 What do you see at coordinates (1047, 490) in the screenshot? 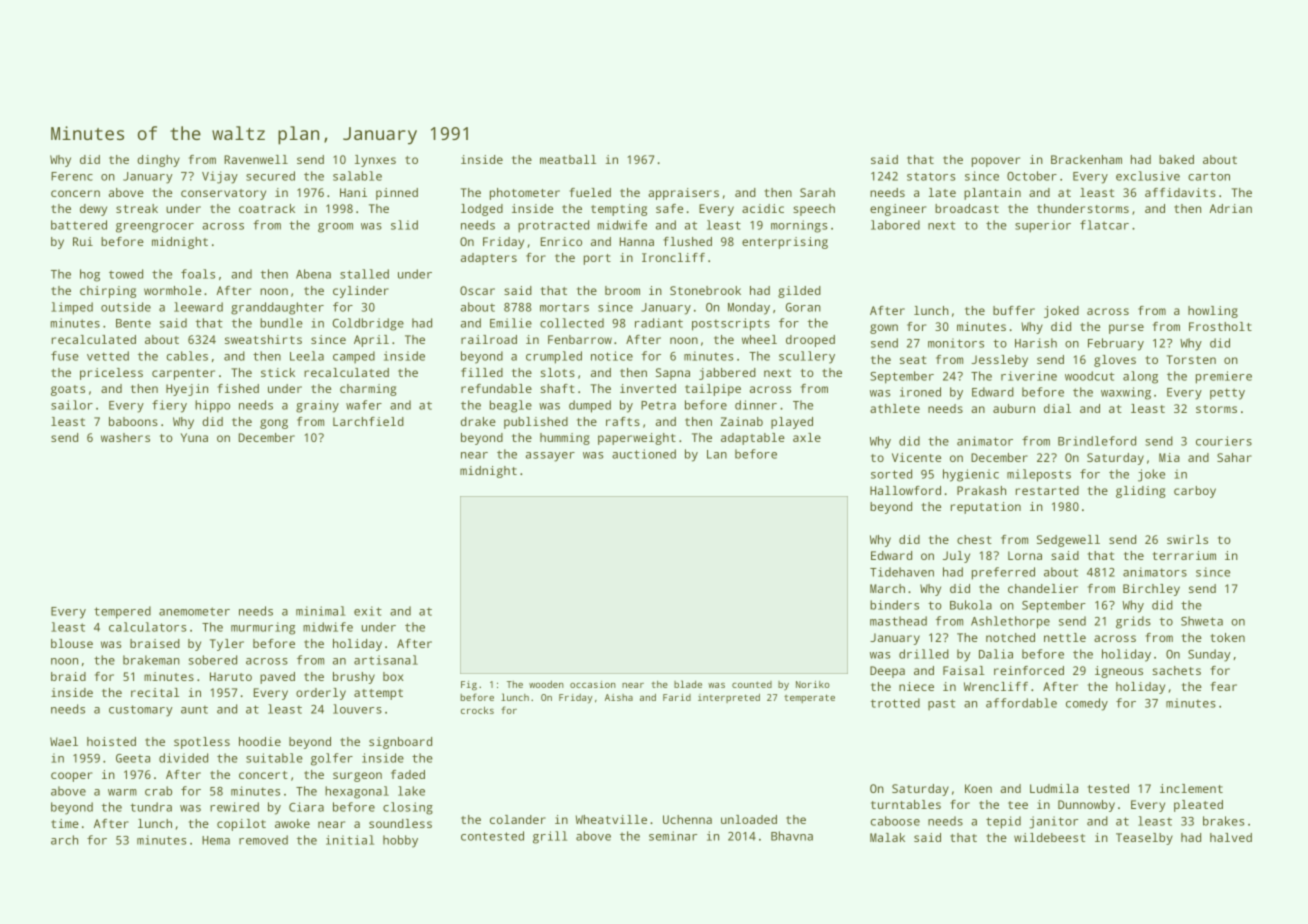
I see `restarted` at bounding box center [1047, 490].
